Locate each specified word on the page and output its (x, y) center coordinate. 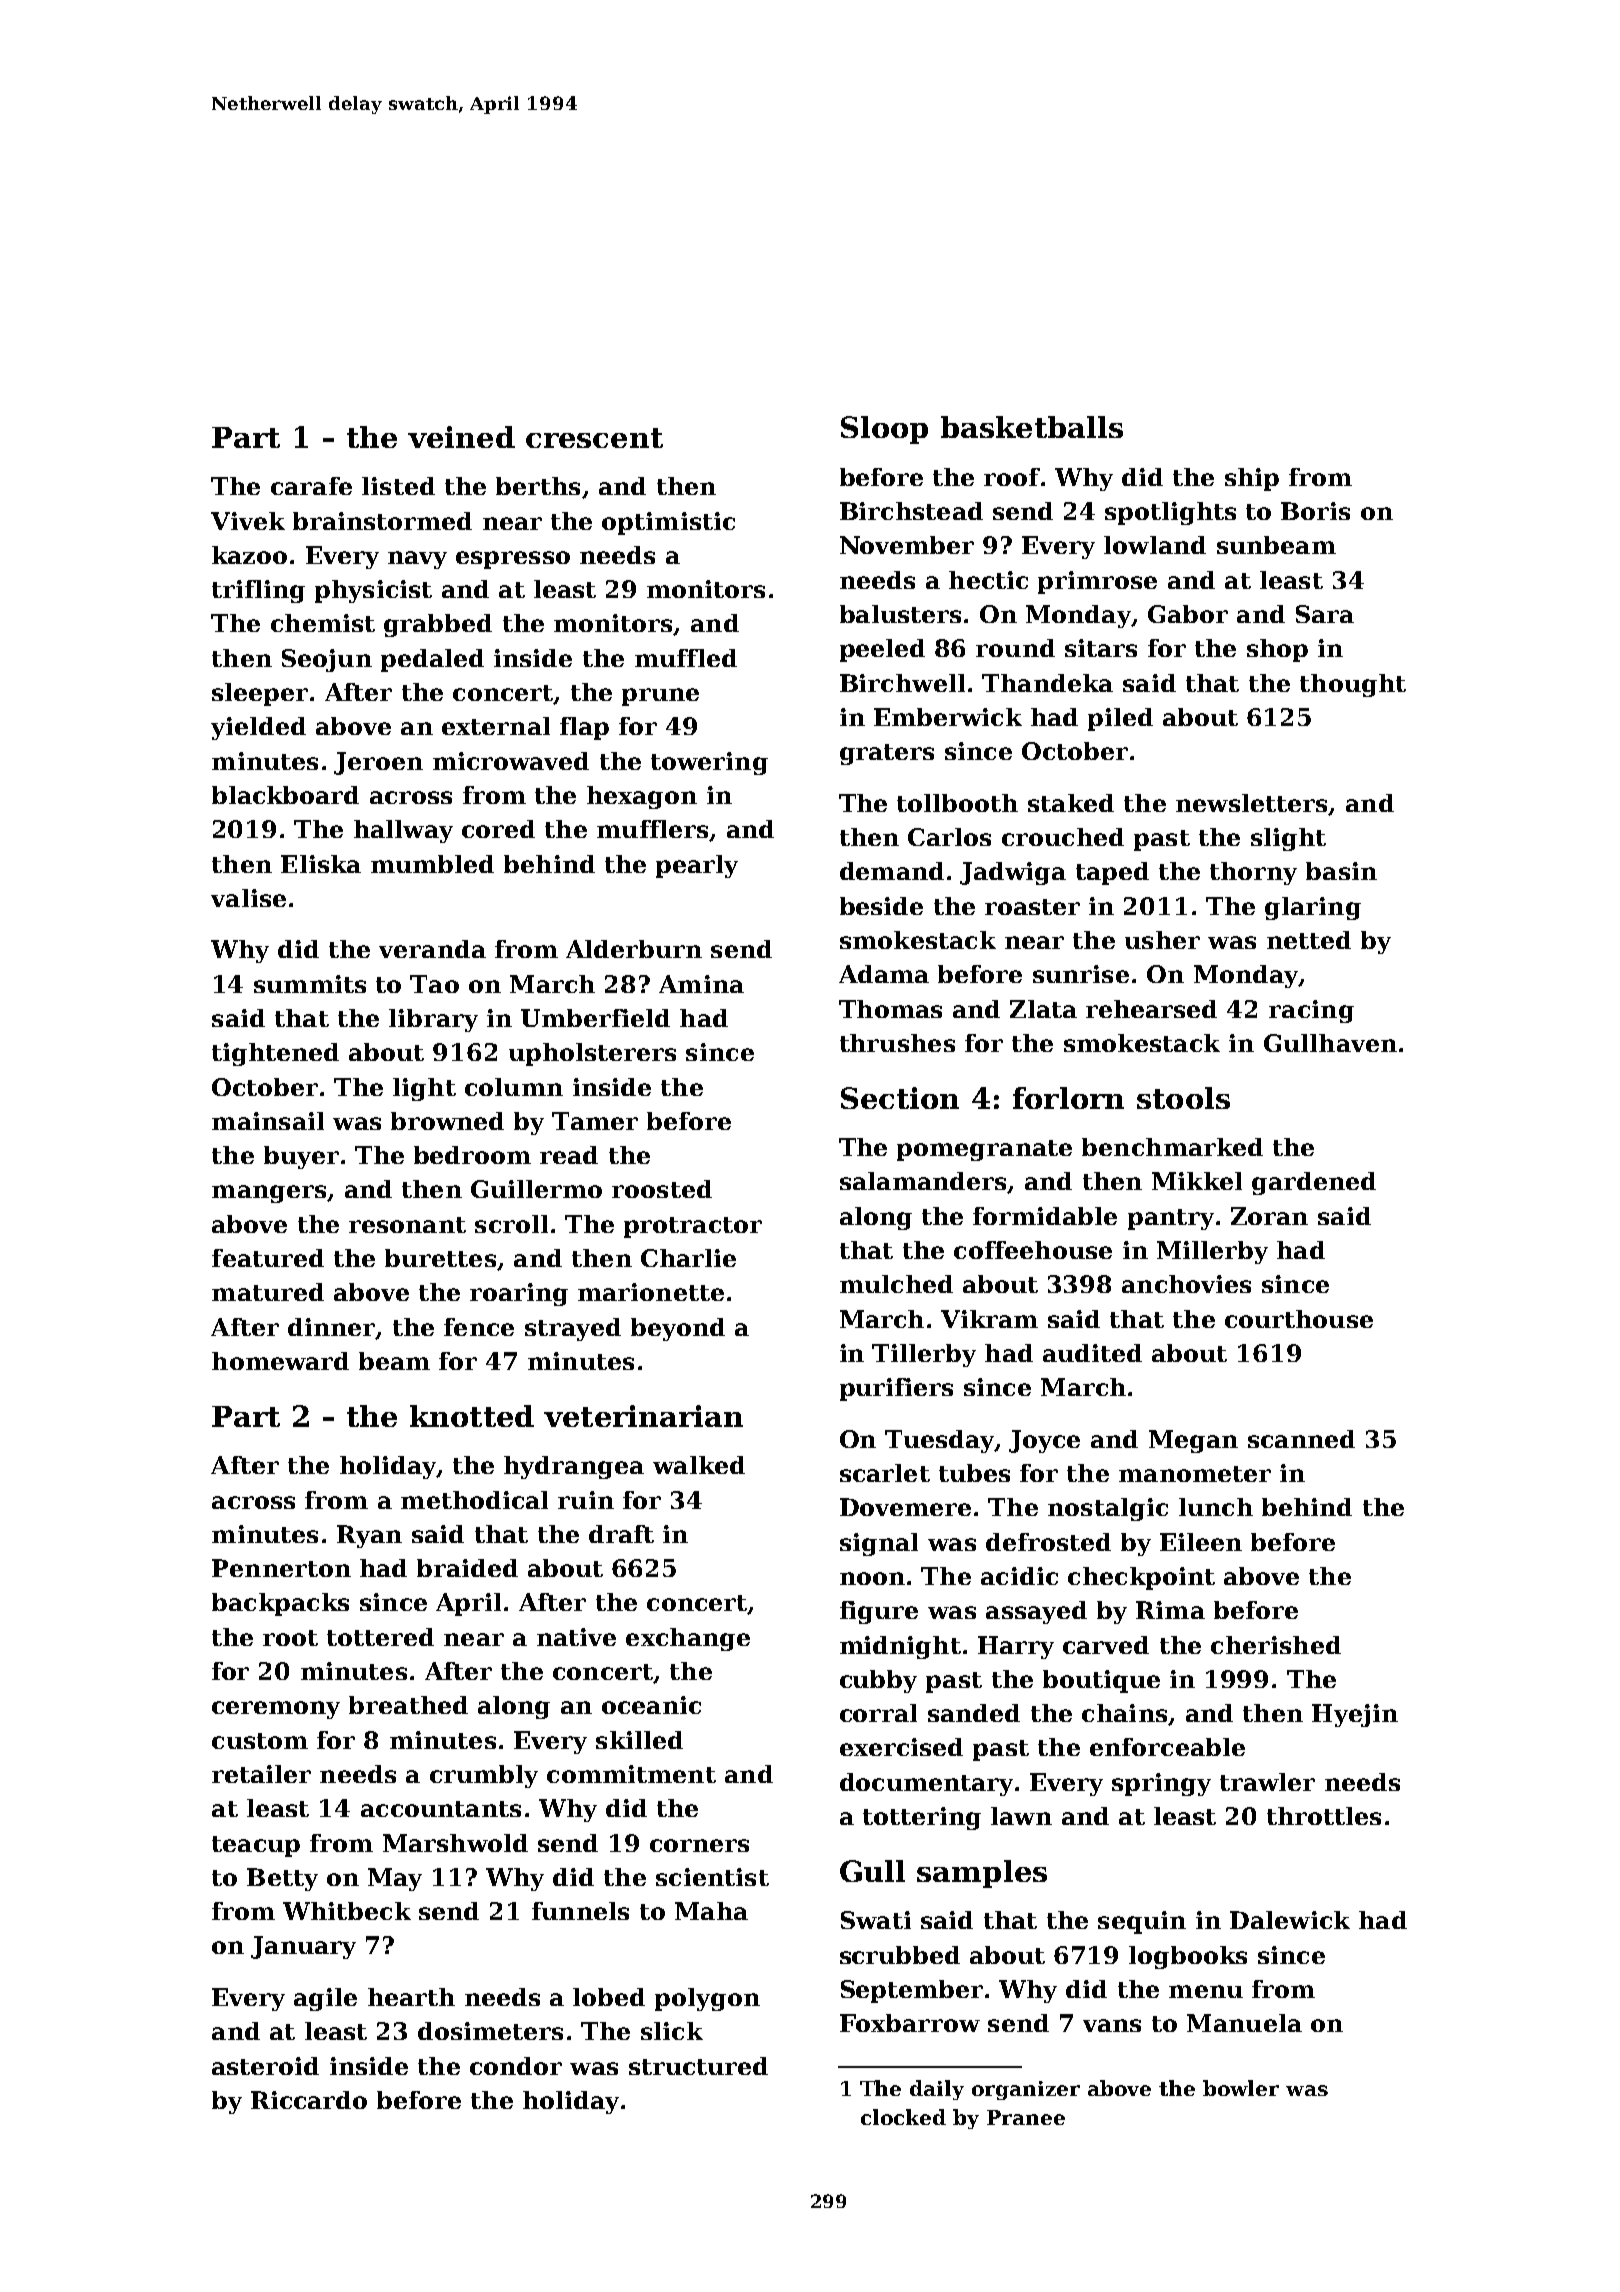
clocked (903, 2117)
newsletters (1251, 803)
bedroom (472, 1155)
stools (1183, 1098)
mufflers (652, 829)
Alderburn (634, 949)
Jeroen (378, 763)
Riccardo (309, 2100)
